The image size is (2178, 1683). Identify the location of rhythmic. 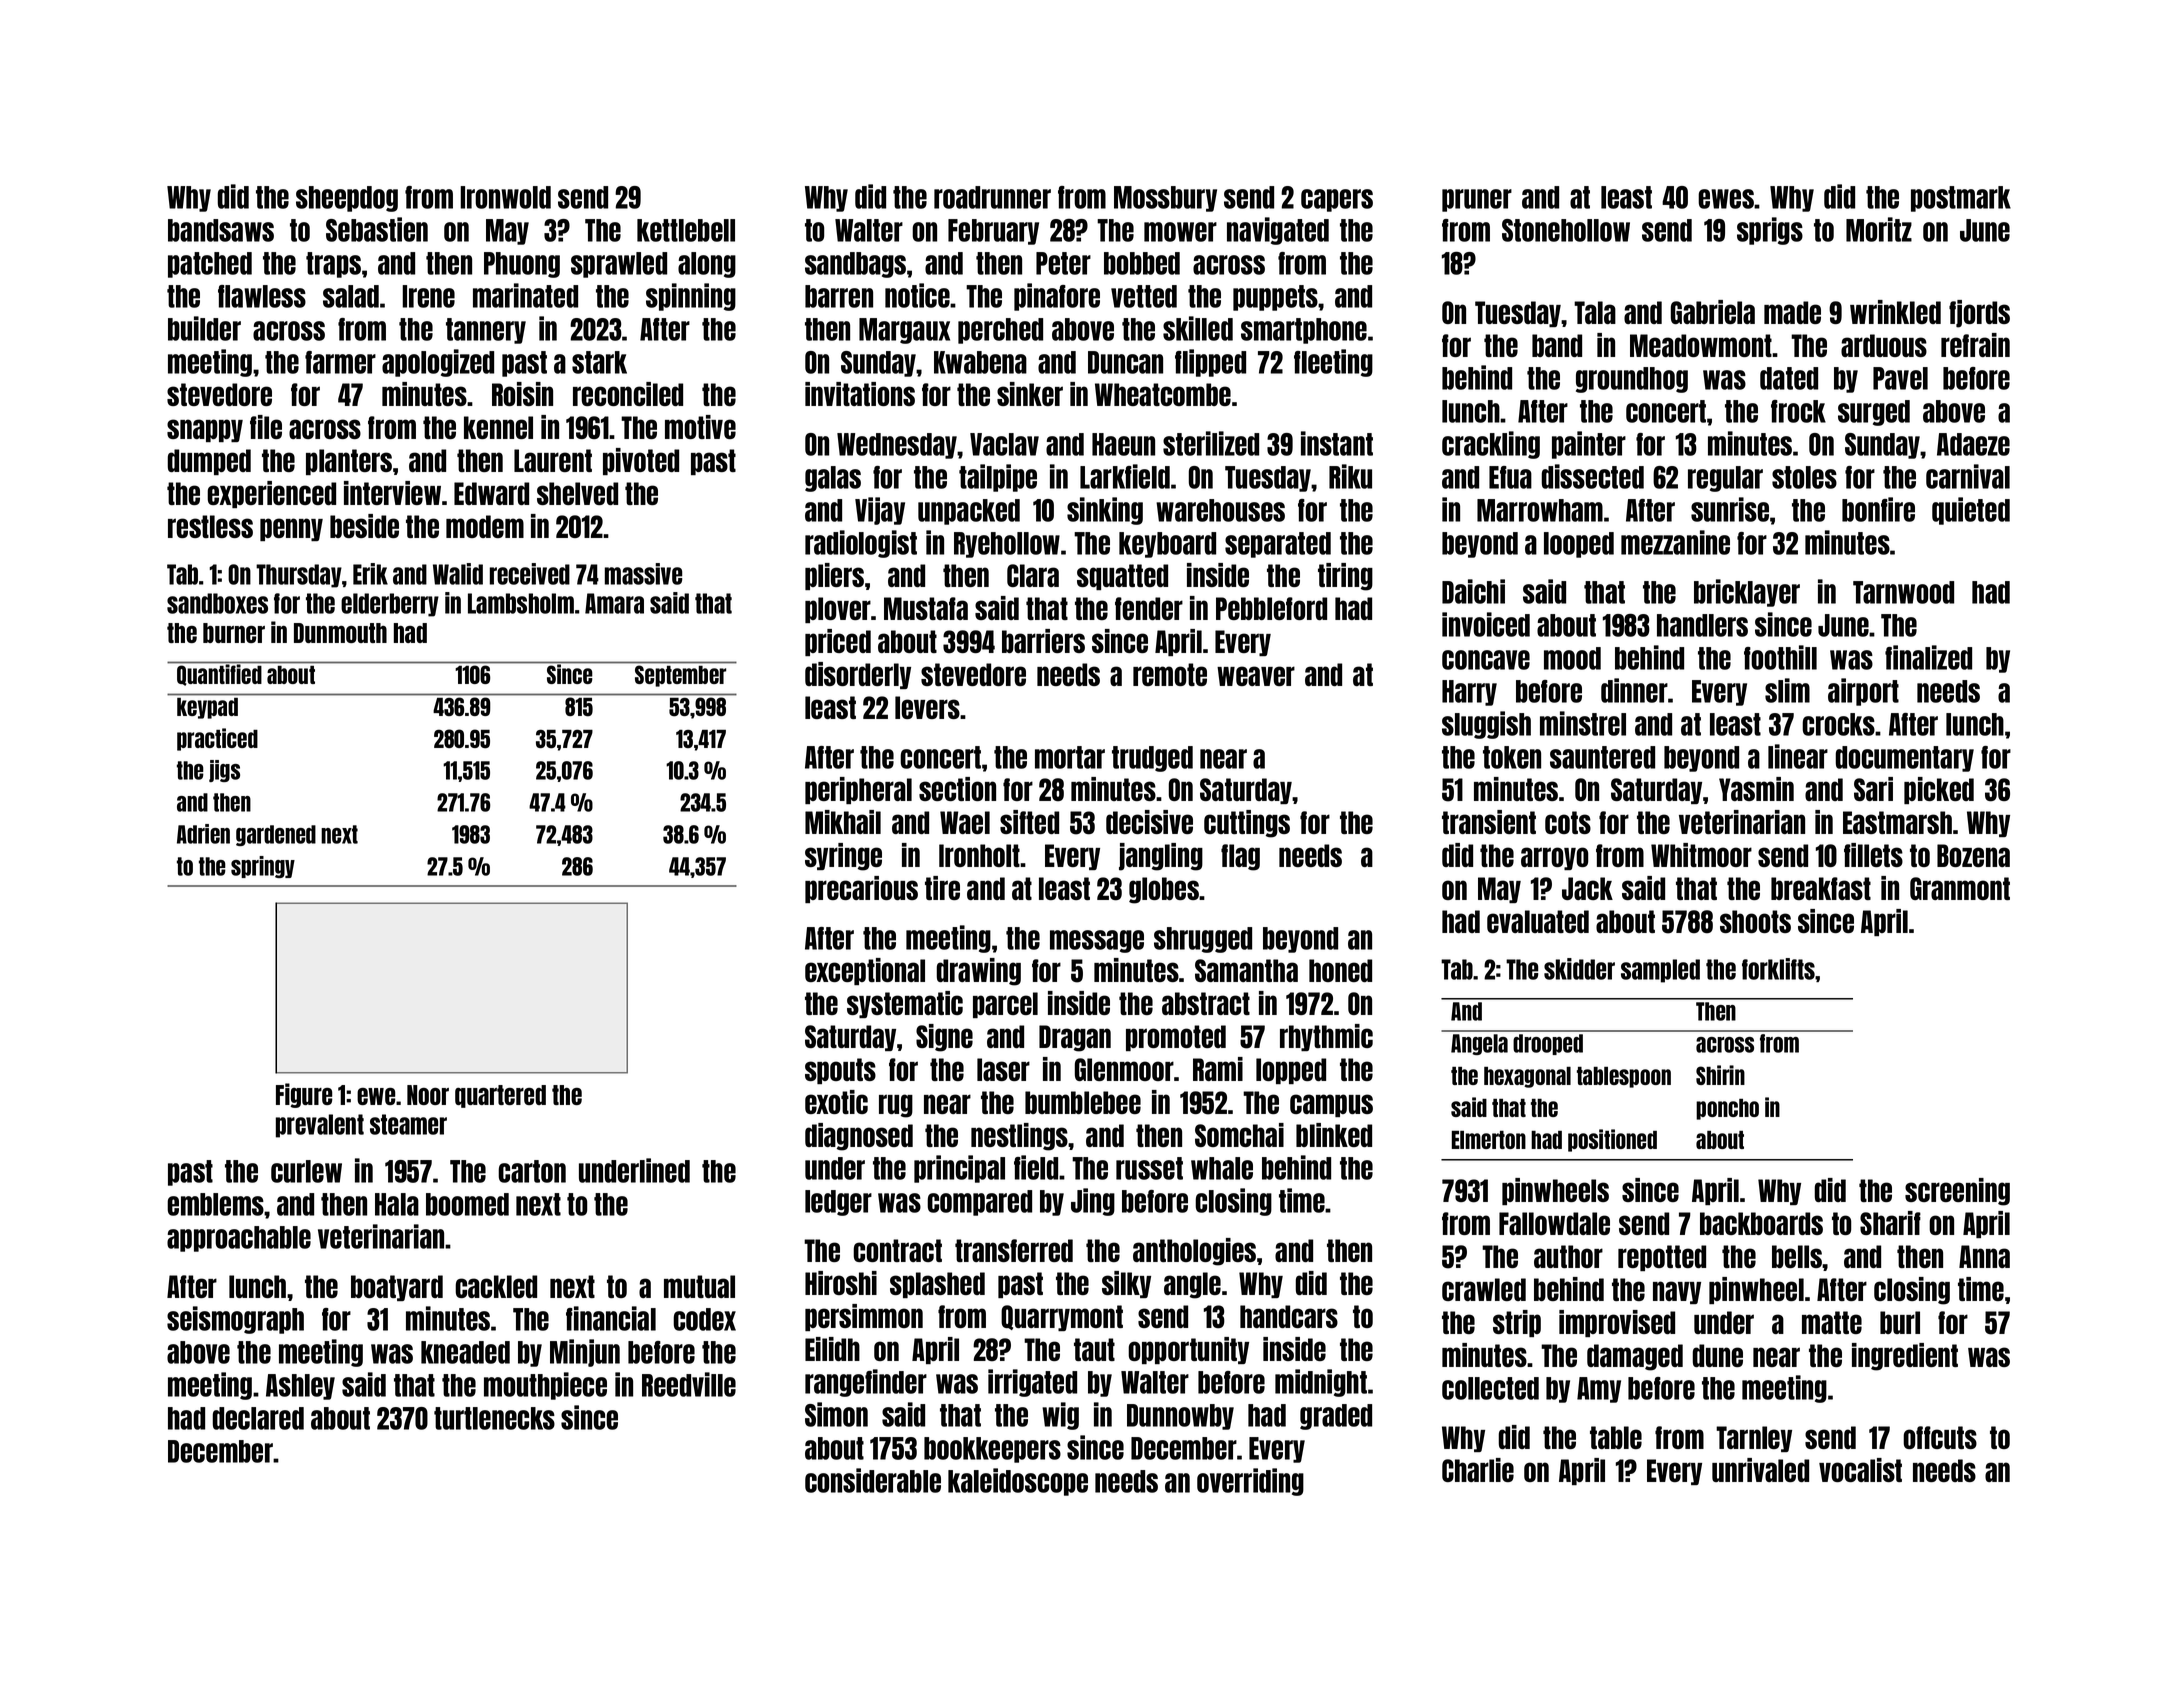
(1326, 1037).
